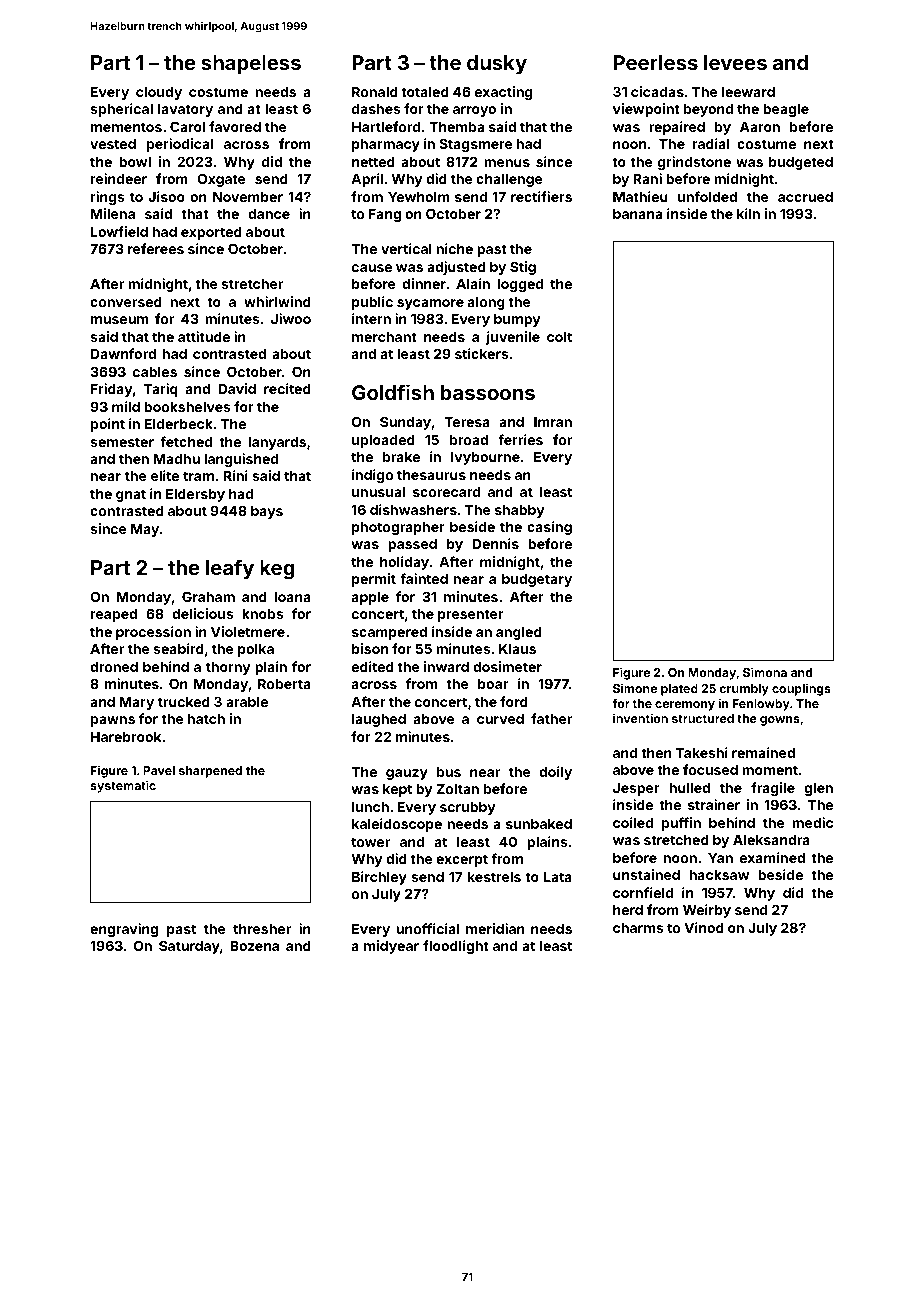 This screenshot has width=924, height=1308. What do you see at coordinates (628, 910) in the screenshot?
I see `herd` at bounding box center [628, 910].
